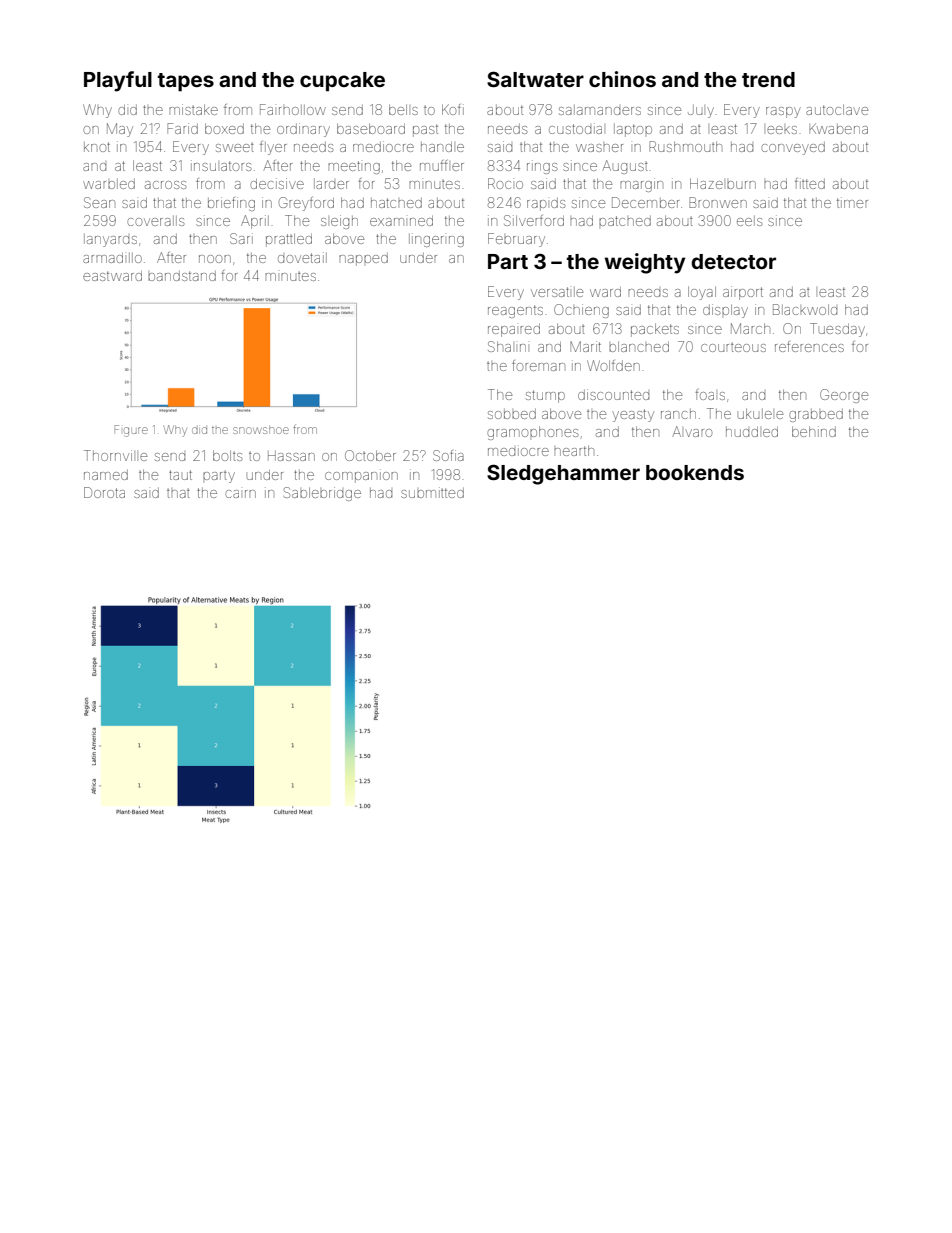  Describe the element at coordinates (733, 347) in the screenshot. I see `courteous` at that location.
